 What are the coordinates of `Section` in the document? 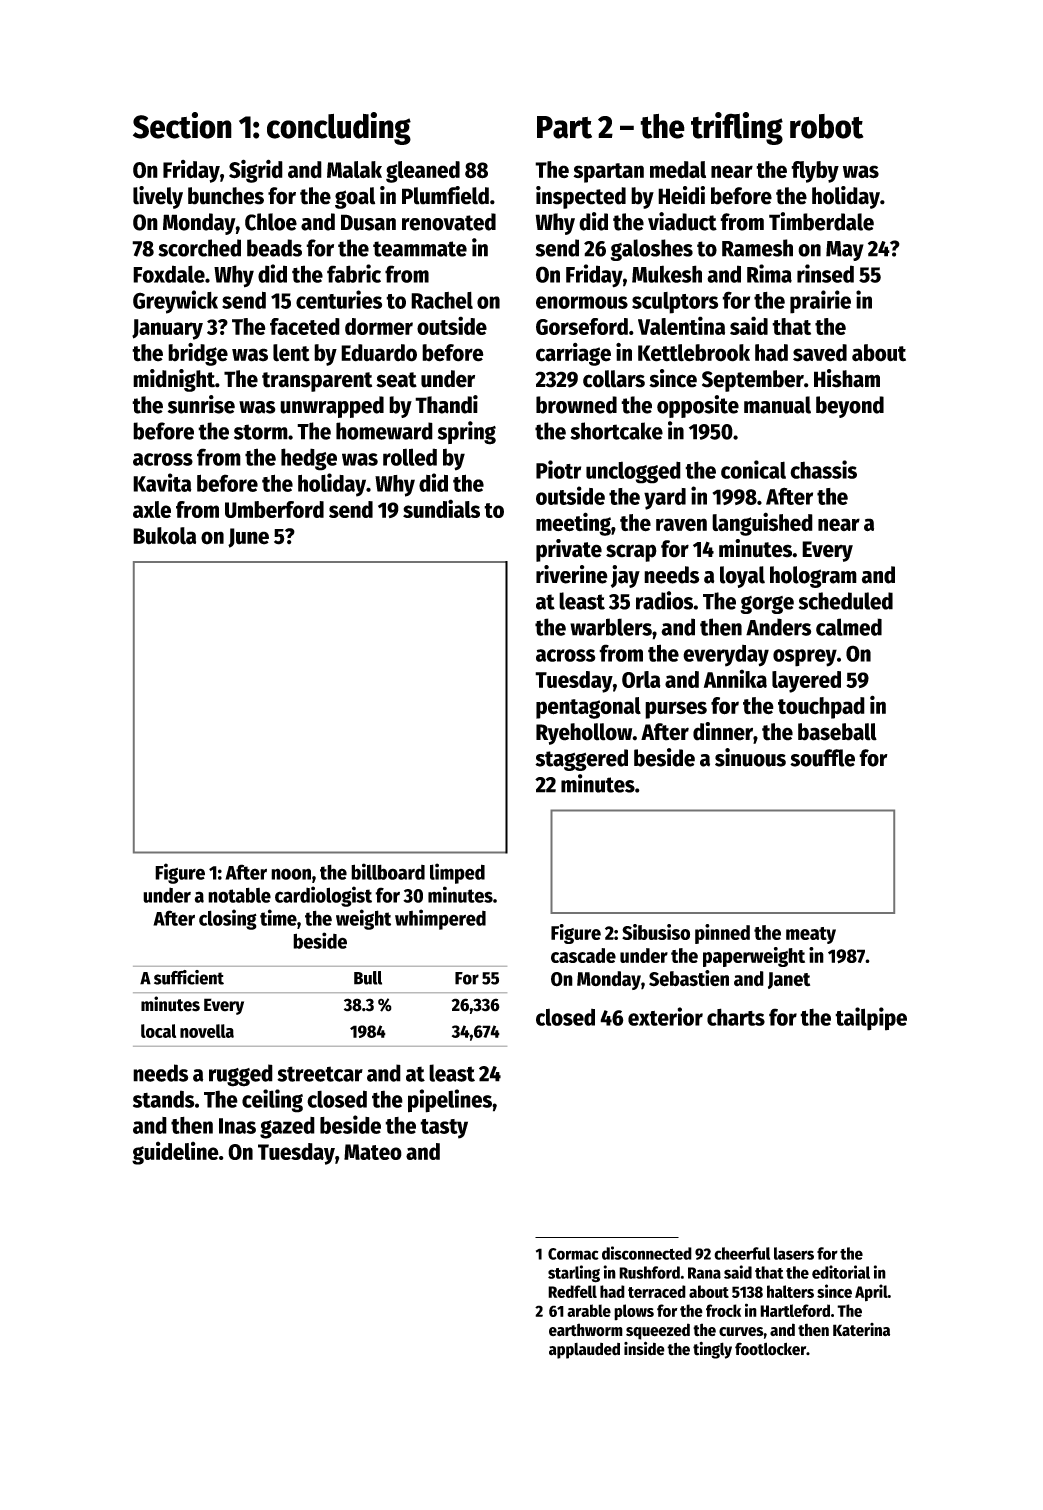 It's located at (182, 125).
